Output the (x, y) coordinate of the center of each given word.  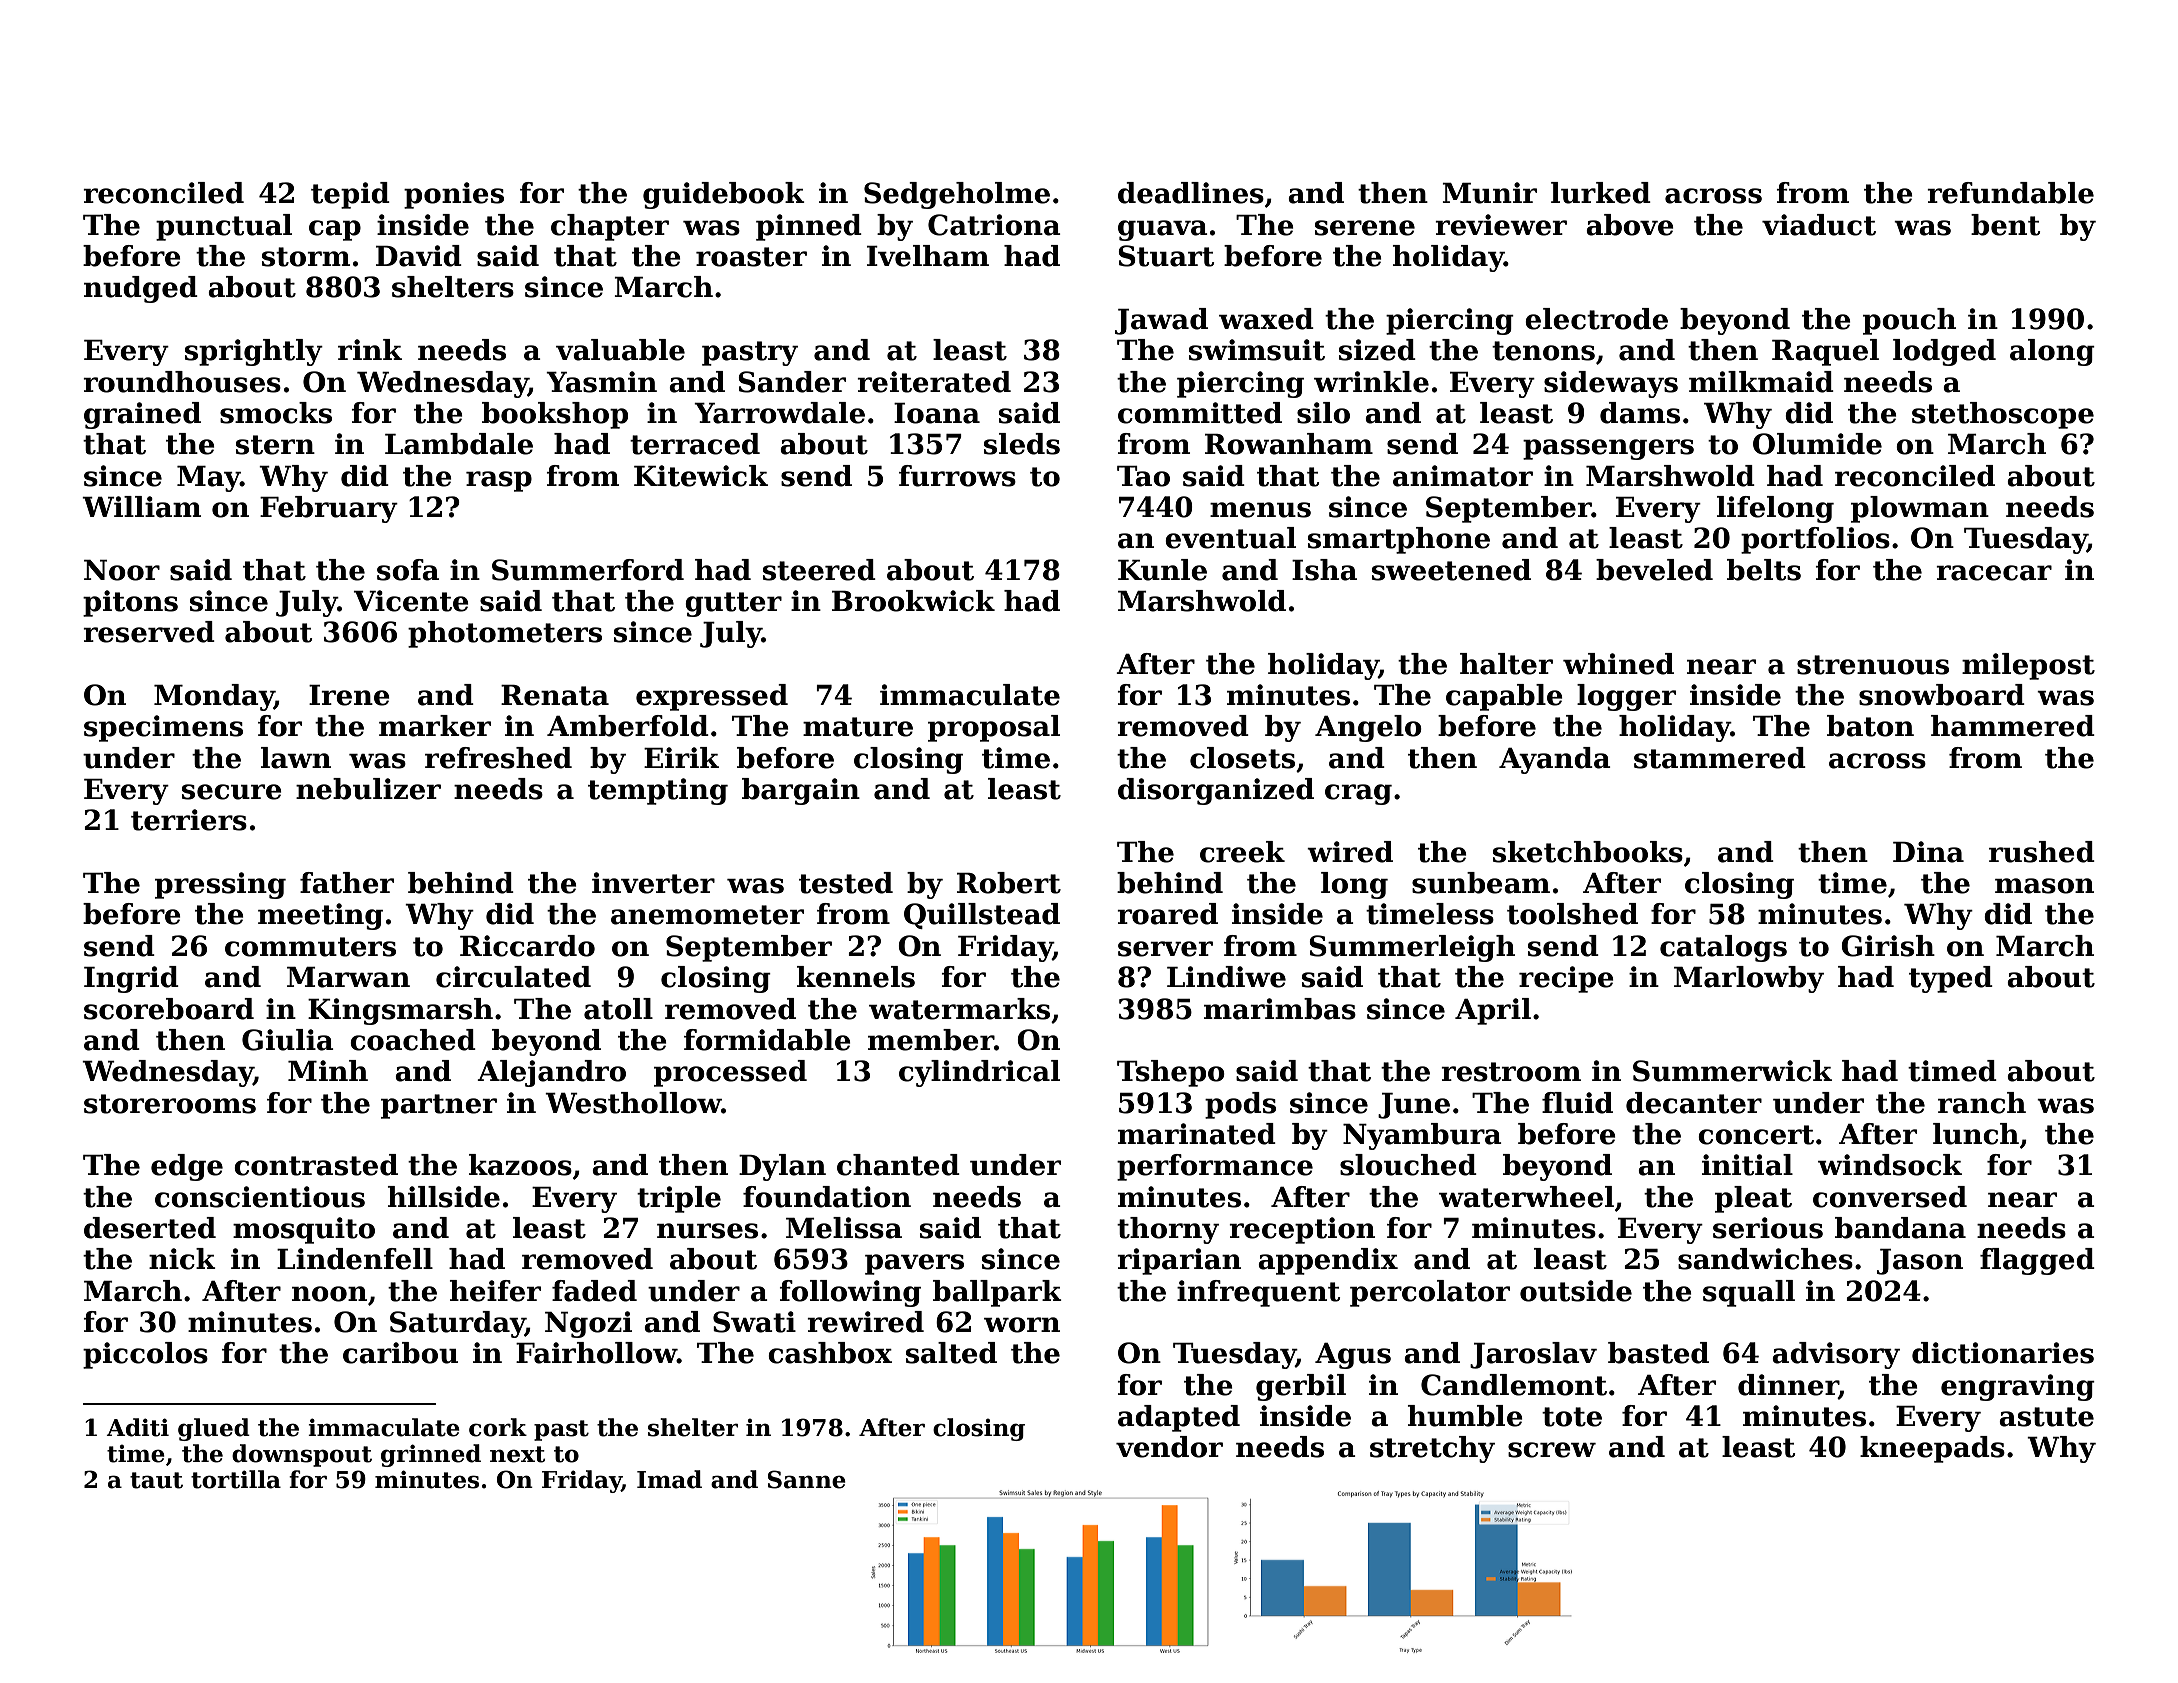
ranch (1982, 1103)
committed (1200, 413)
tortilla (236, 1479)
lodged (1944, 352)
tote (1572, 1417)
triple (679, 1199)
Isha (1324, 570)
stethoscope (2003, 415)
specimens (163, 728)
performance (1215, 1167)
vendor (1169, 1447)
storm (306, 257)
